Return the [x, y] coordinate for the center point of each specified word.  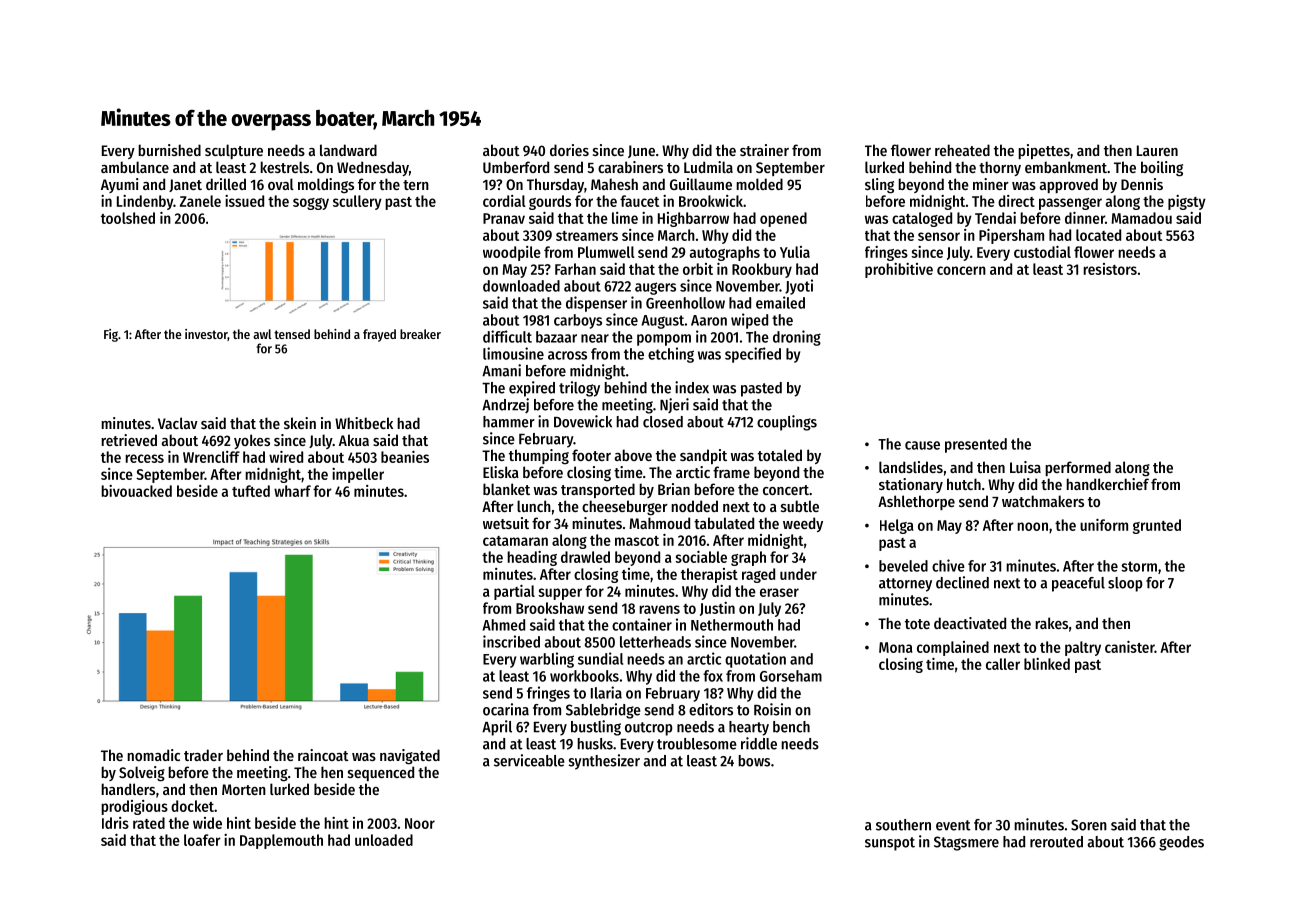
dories [569, 150]
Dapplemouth [281, 841]
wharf [292, 491]
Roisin [772, 709]
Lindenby [145, 202]
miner [991, 184]
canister [1130, 647]
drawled [585, 557]
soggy [311, 204]
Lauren [1157, 150]
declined [962, 582]
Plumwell [606, 252]
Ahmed [503, 625]
